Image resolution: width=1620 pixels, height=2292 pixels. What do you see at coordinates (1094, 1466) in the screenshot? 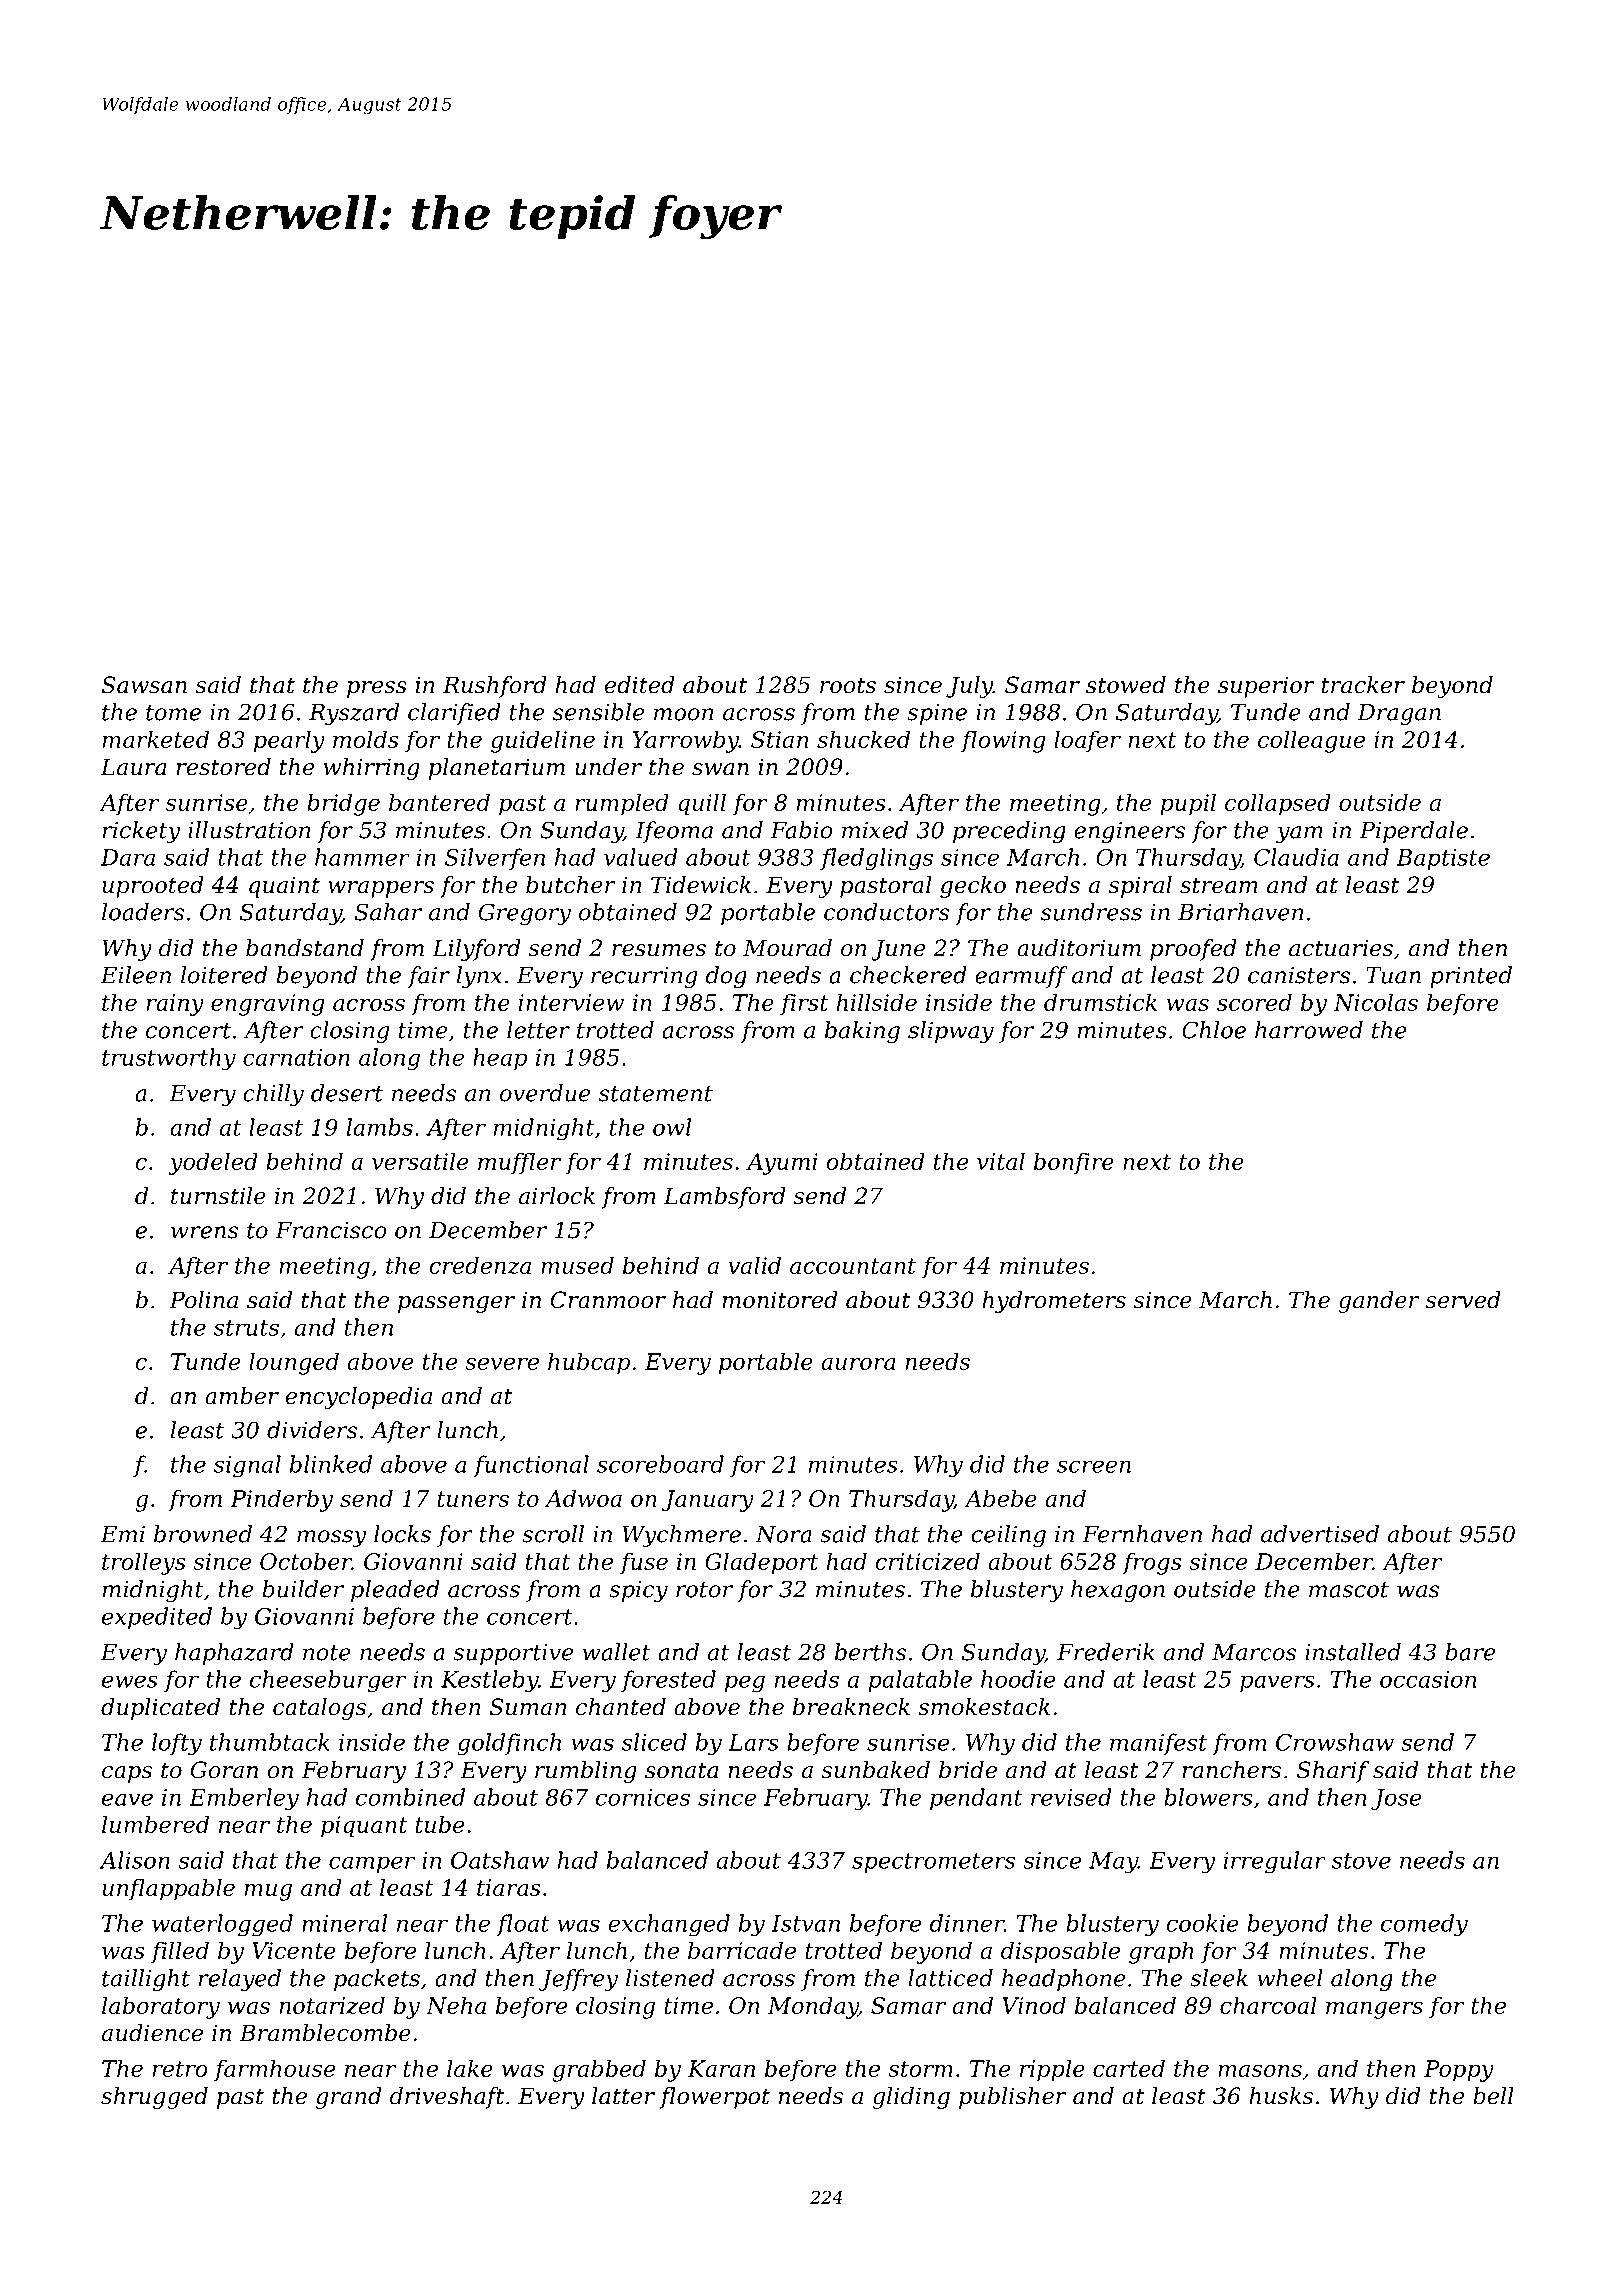
I see `screen` at bounding box center [1094, 1466].
